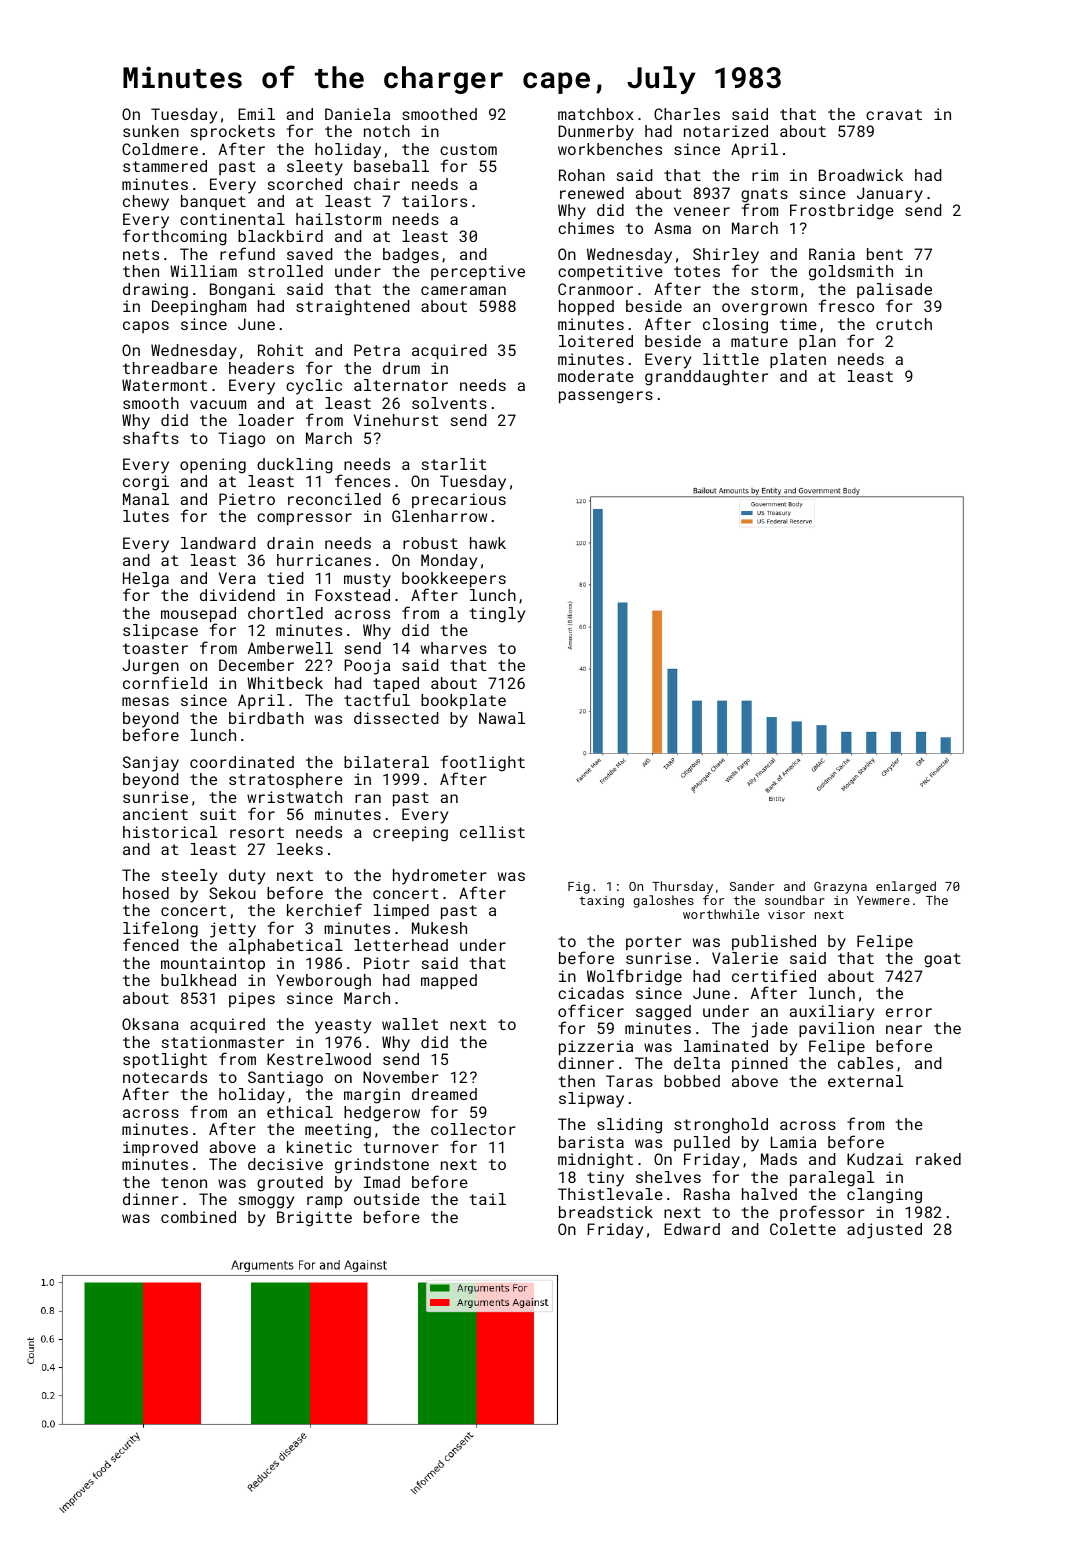 The height and width of the screenshot is (1545, 1092). What do you see at coordinates (894, 114) in the screenshot?
I see `cravat` at bounding box center [894, 114].
